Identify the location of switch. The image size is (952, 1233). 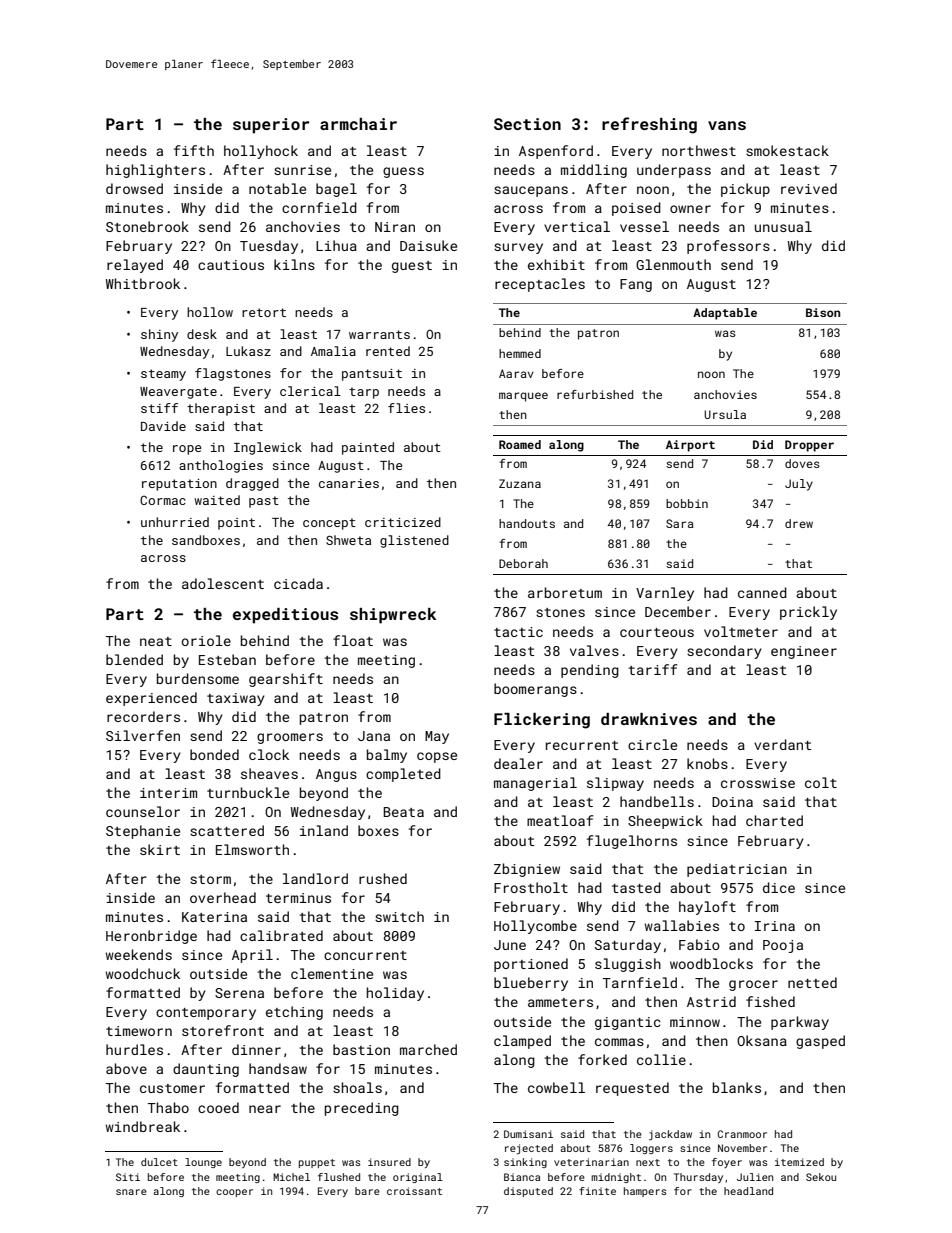
(399, 916).
